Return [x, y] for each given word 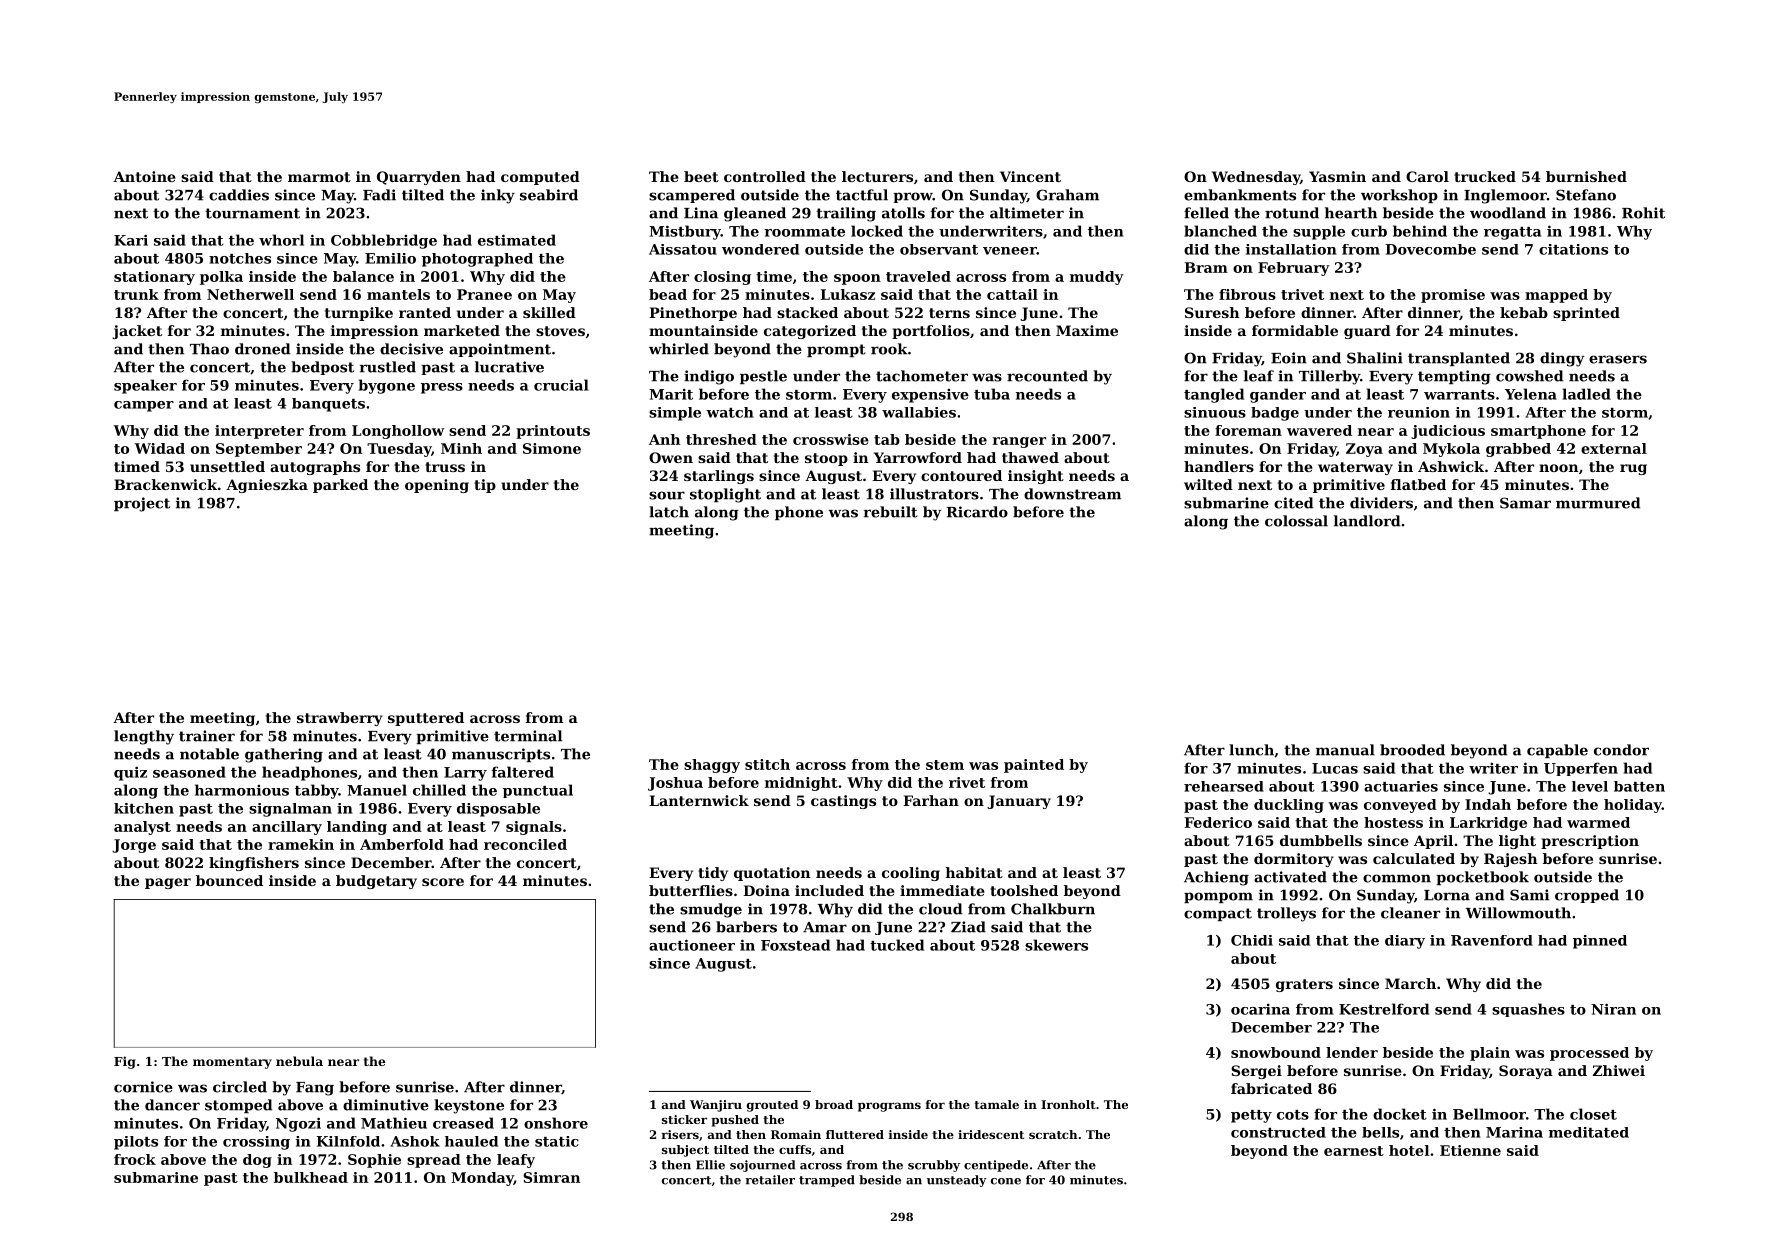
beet [701, 176]
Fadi [379, 195]
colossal [1296, 521]
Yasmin [1337, 176]
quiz [130, 773]
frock [135, 1159]
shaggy [712, 766]
